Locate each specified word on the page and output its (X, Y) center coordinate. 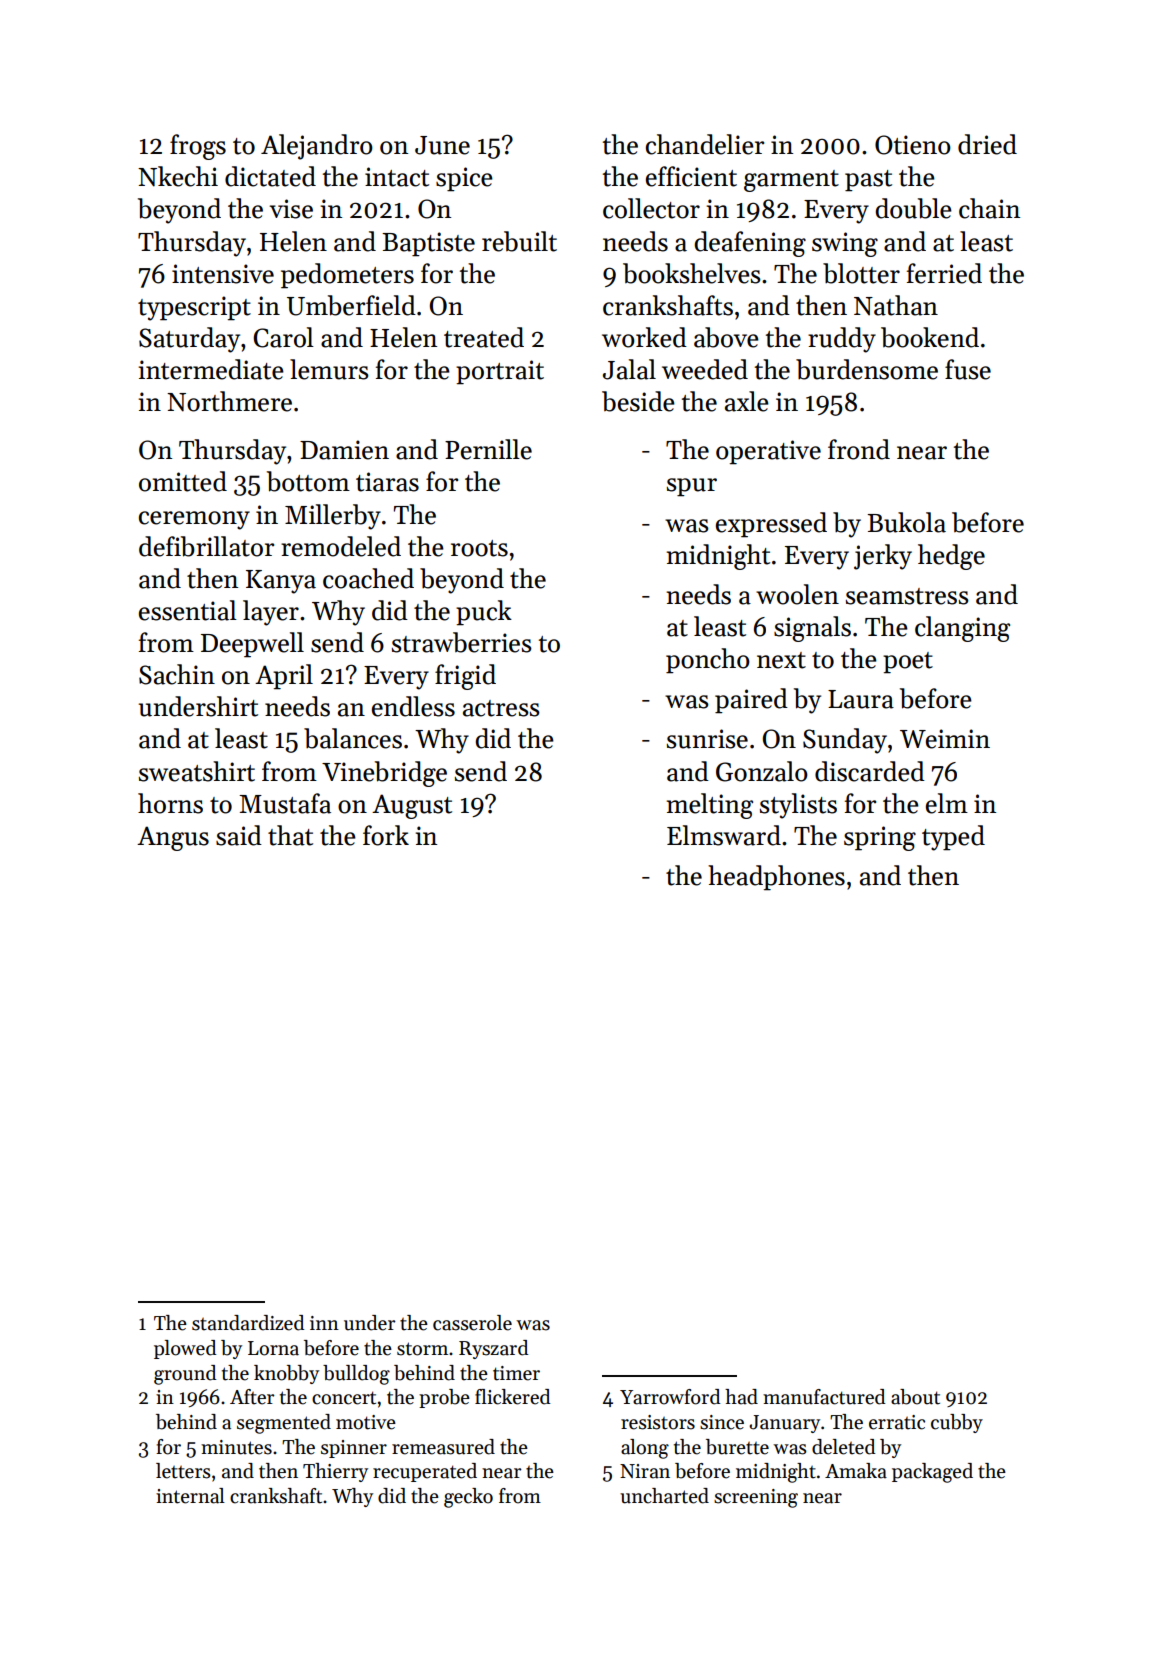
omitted (183, 481)
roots (479, 548)
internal (190, 1496)
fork (386, 835)
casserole (472, 1323)
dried (987, 144)
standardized (248, 1323)
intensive (223, 274)
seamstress (907, 596)
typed (953, 838)
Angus (173, 838)
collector (651, 208)
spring (880, 838)
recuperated (425, 1472)
